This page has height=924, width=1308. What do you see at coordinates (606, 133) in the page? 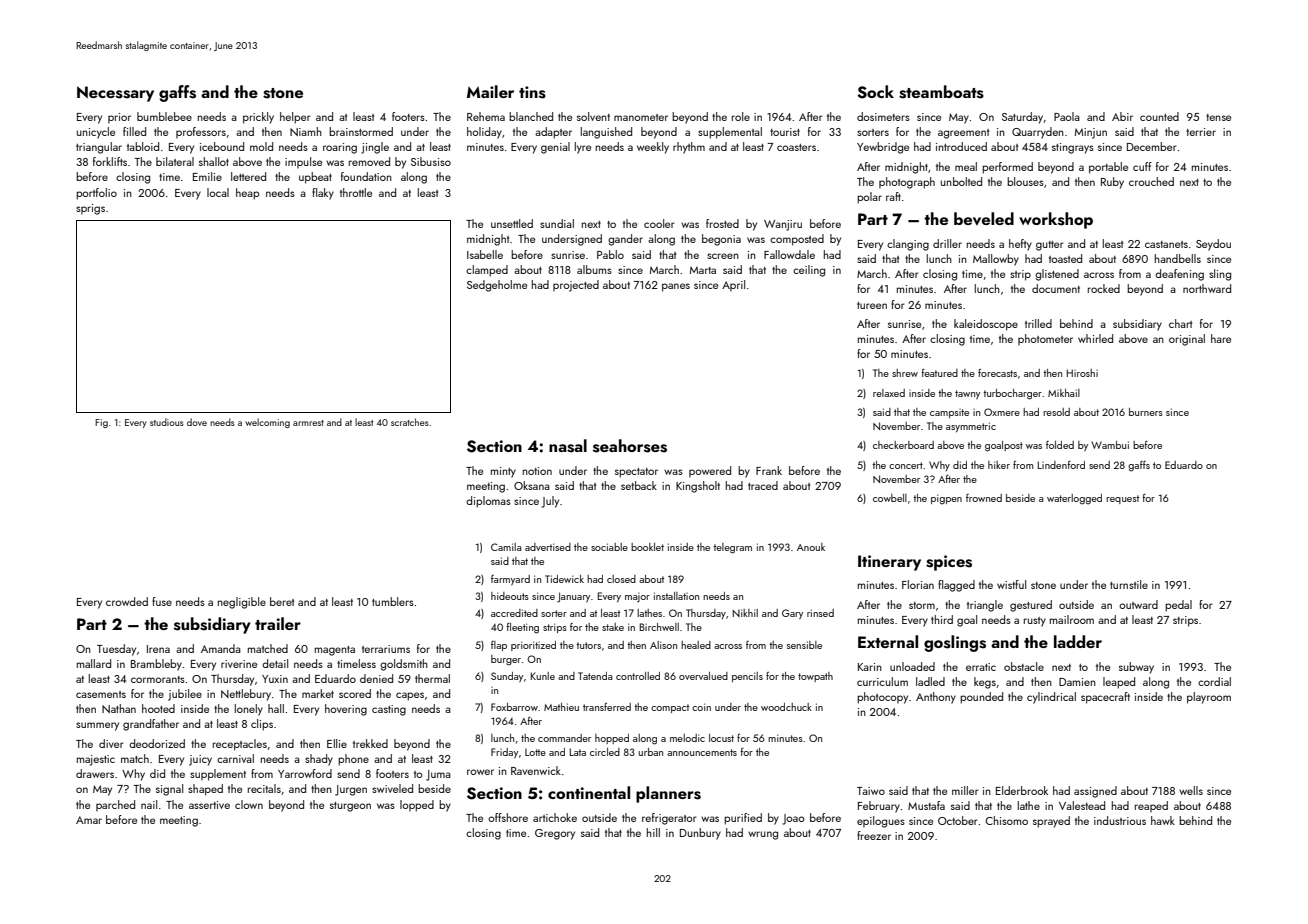
I see `languished` at bounding box center [606, 133].
